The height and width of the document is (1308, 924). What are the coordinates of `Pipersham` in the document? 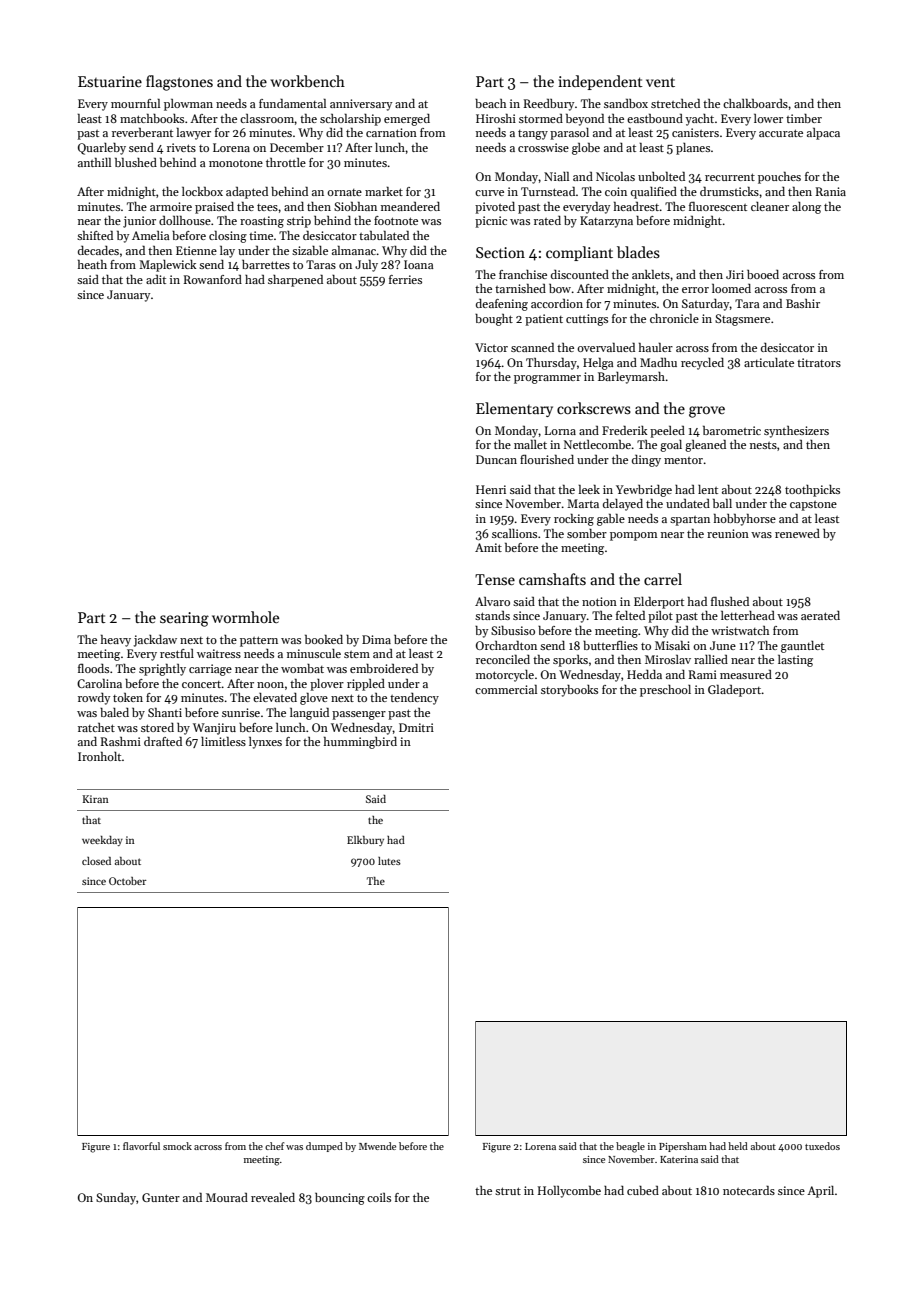 It's located at (683, 1147).
